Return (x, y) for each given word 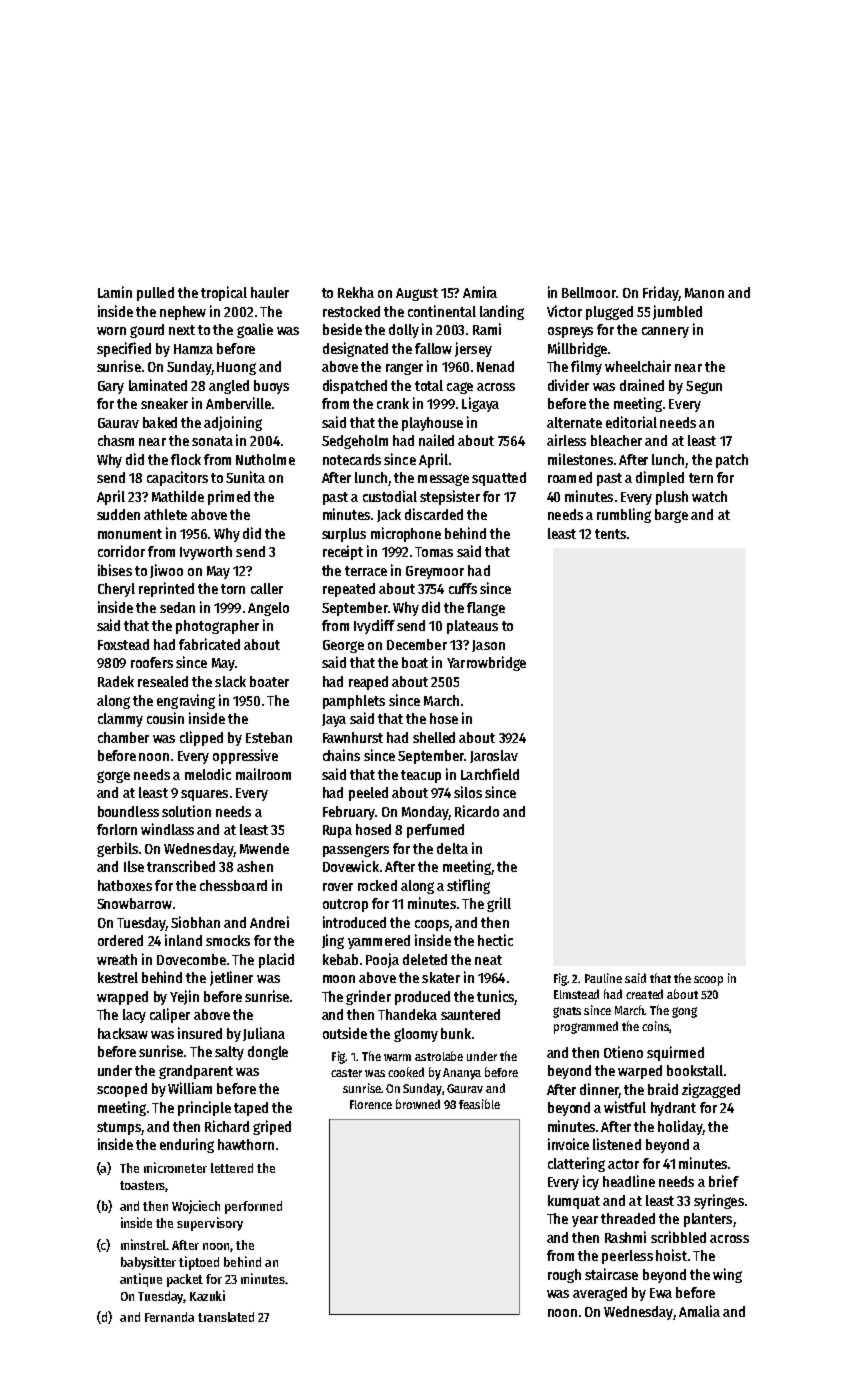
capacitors (177, 478)
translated (226, 1317)
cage (460, 388)
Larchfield (490, 774)
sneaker (164, 403)
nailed (436, 440)
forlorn (117, 829)
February (349, 813)
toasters (142, 1185)
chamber (123, 737)
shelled (434, 737)
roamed (570, 477)
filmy (586, 367)
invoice (568, 1144)
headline (629, 1181)
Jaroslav (494, 756)
